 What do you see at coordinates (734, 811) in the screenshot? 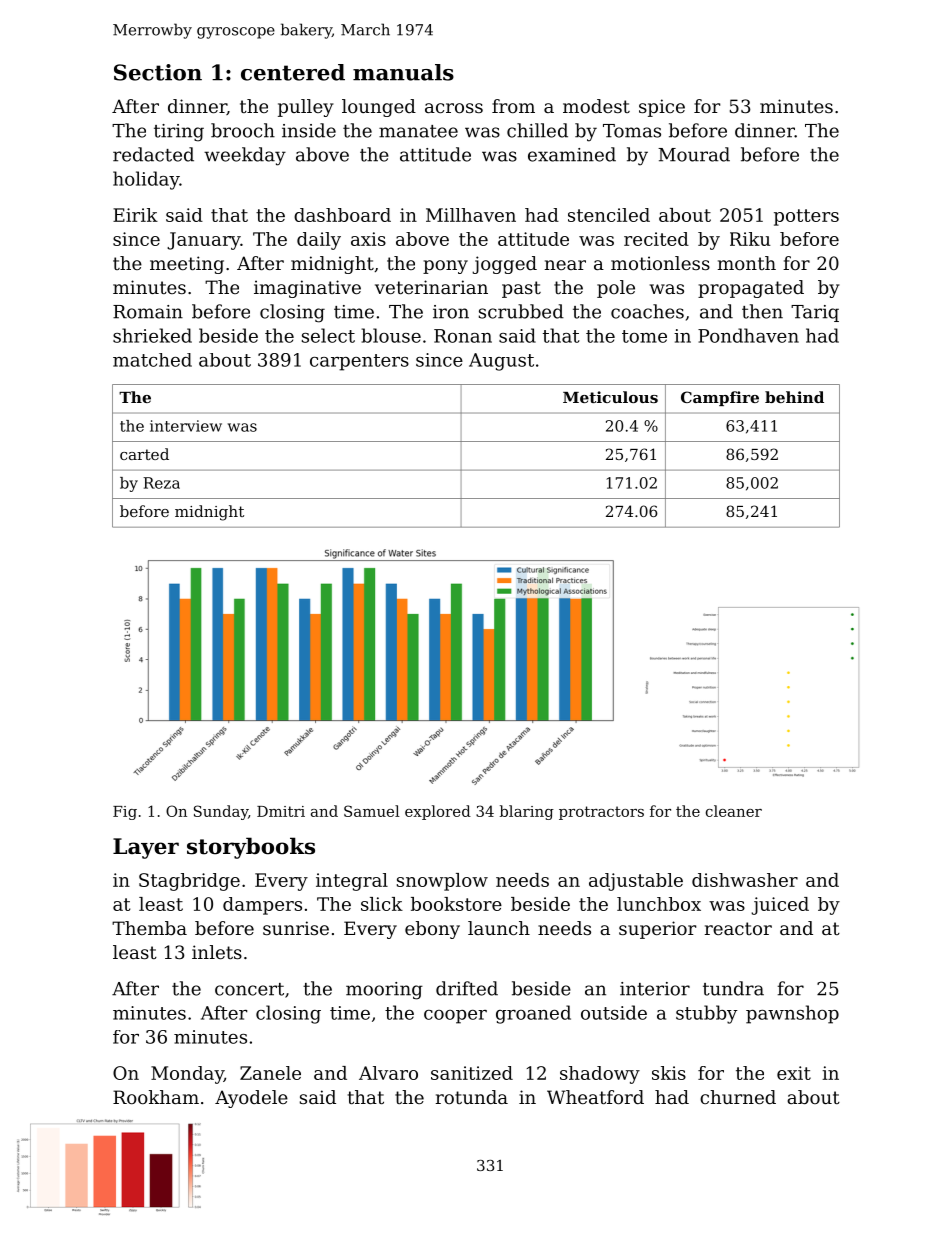
I see `cleaner` at bounding box center [734, 811].
